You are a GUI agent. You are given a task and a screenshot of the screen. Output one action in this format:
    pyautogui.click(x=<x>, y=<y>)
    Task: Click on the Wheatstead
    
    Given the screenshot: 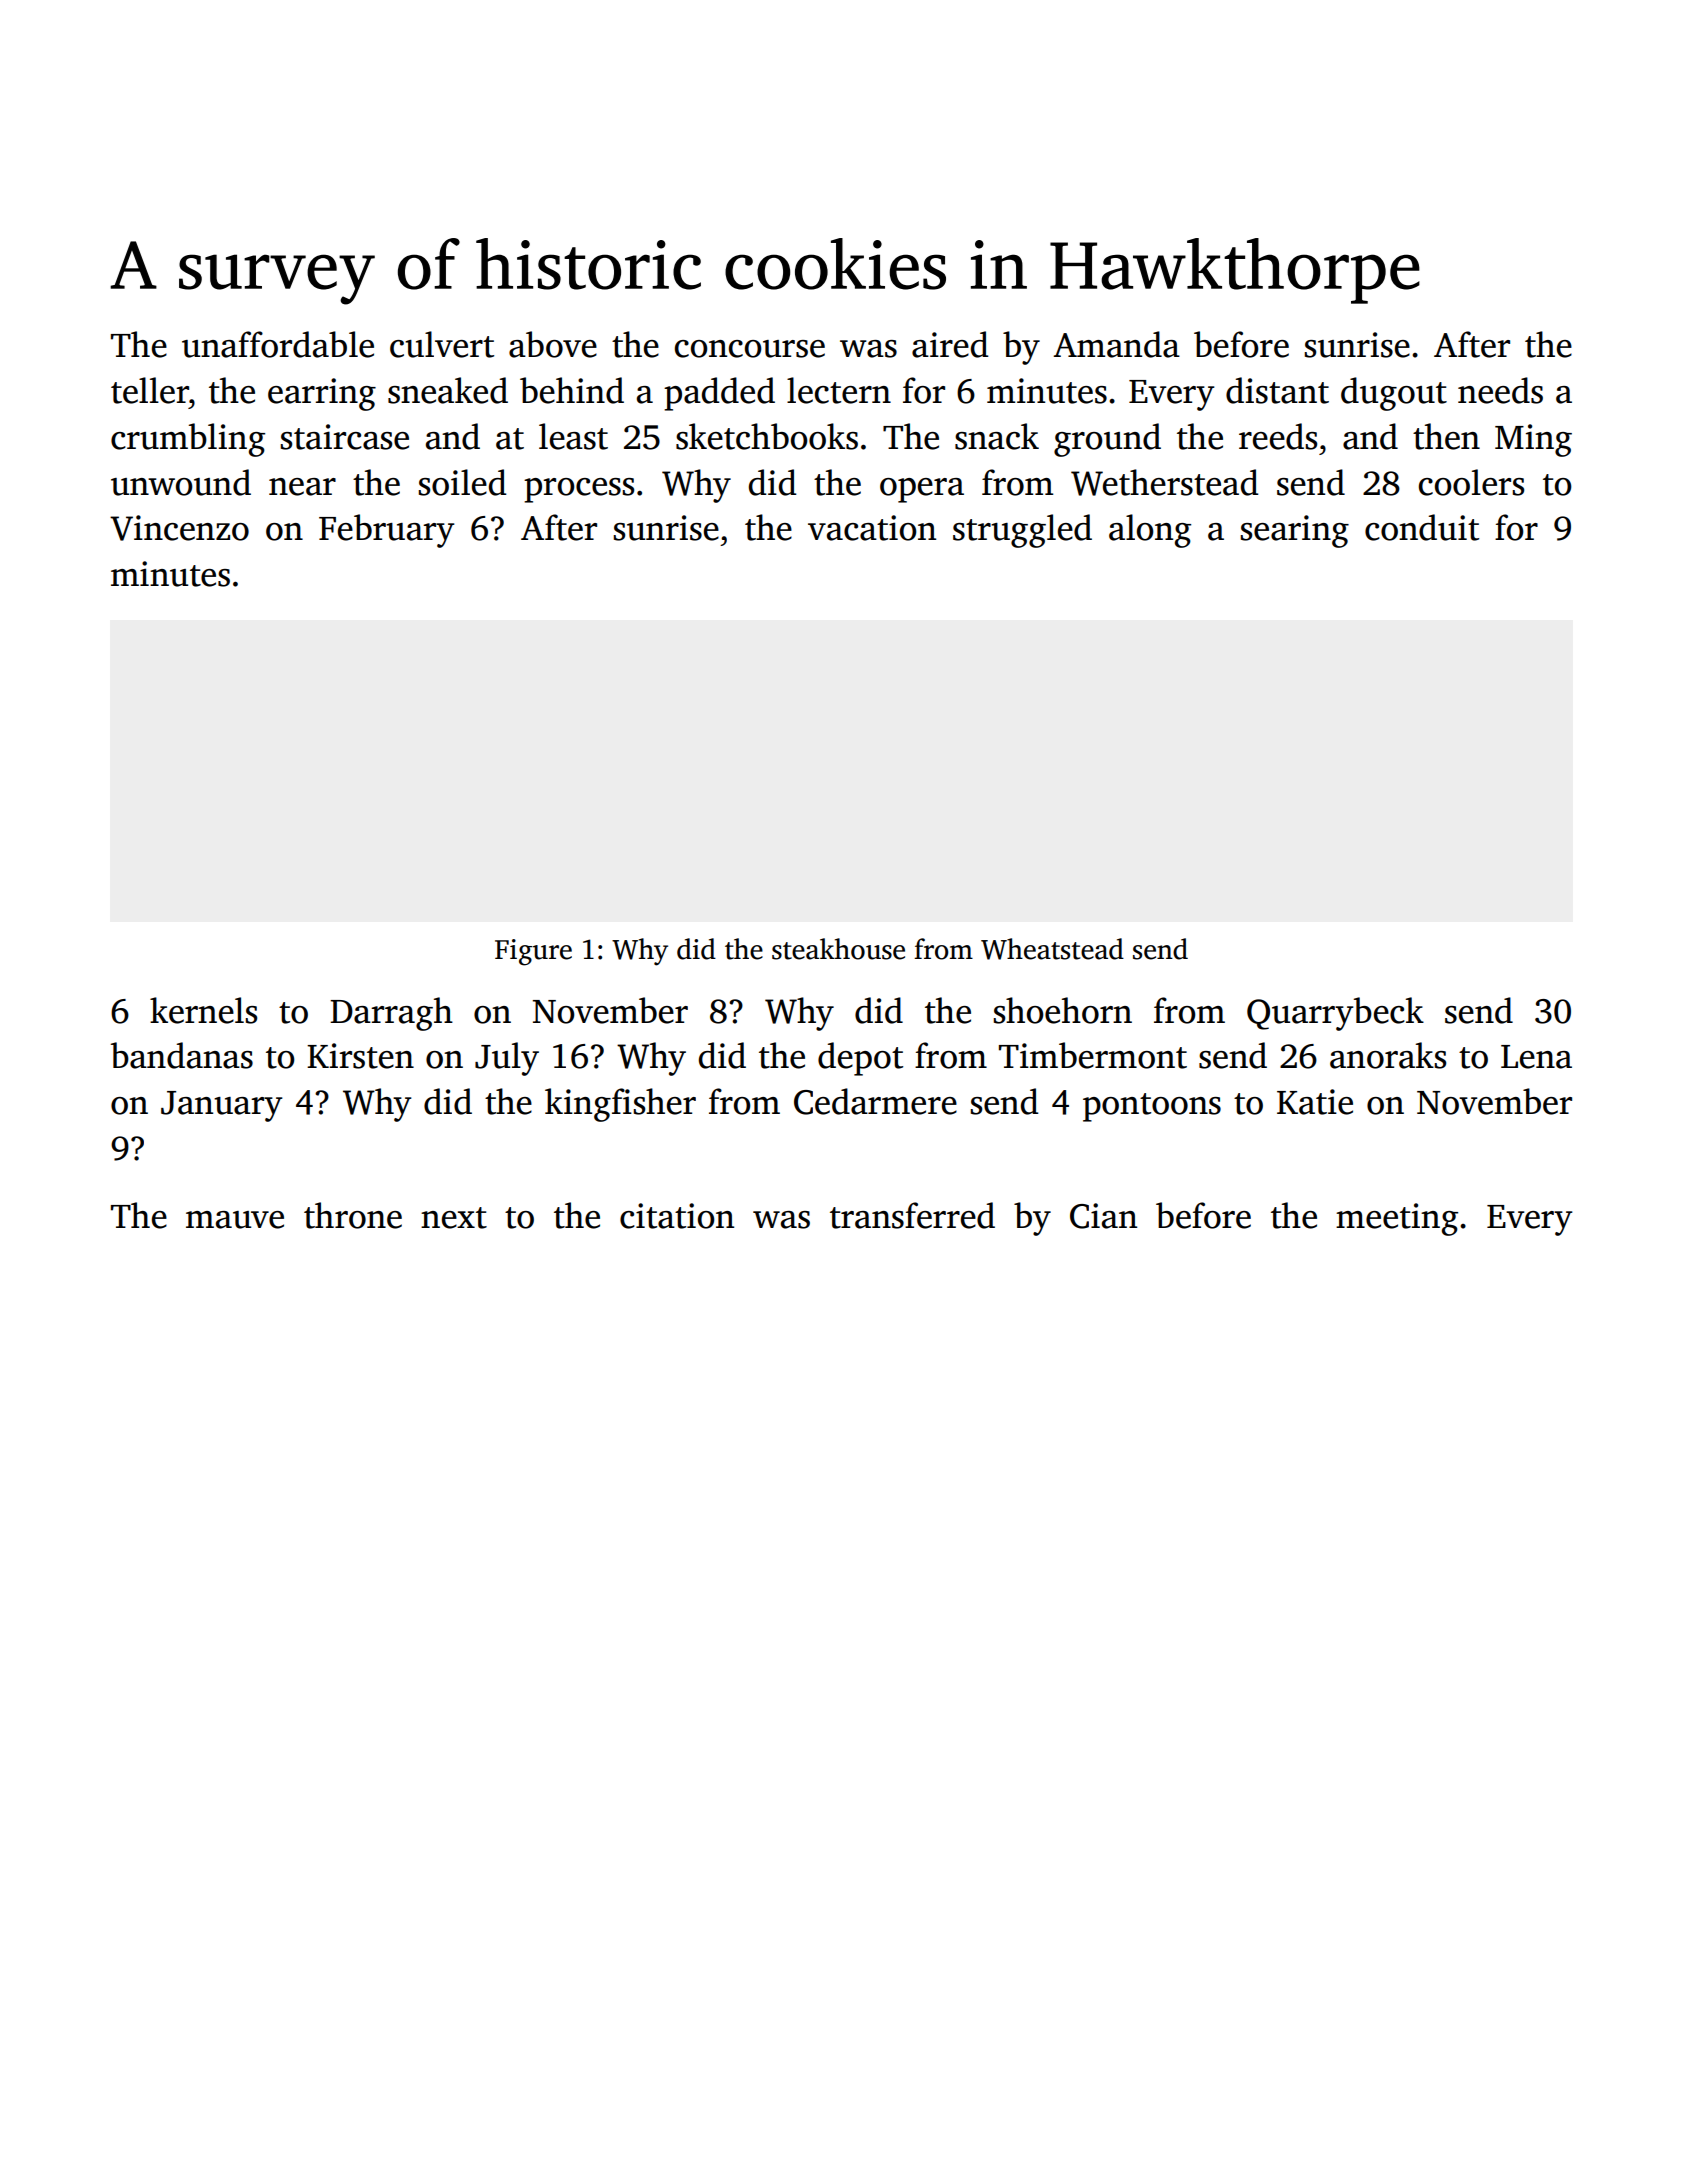 What is the action you would take?
    pyautogui.click(x=1052, y=949)
